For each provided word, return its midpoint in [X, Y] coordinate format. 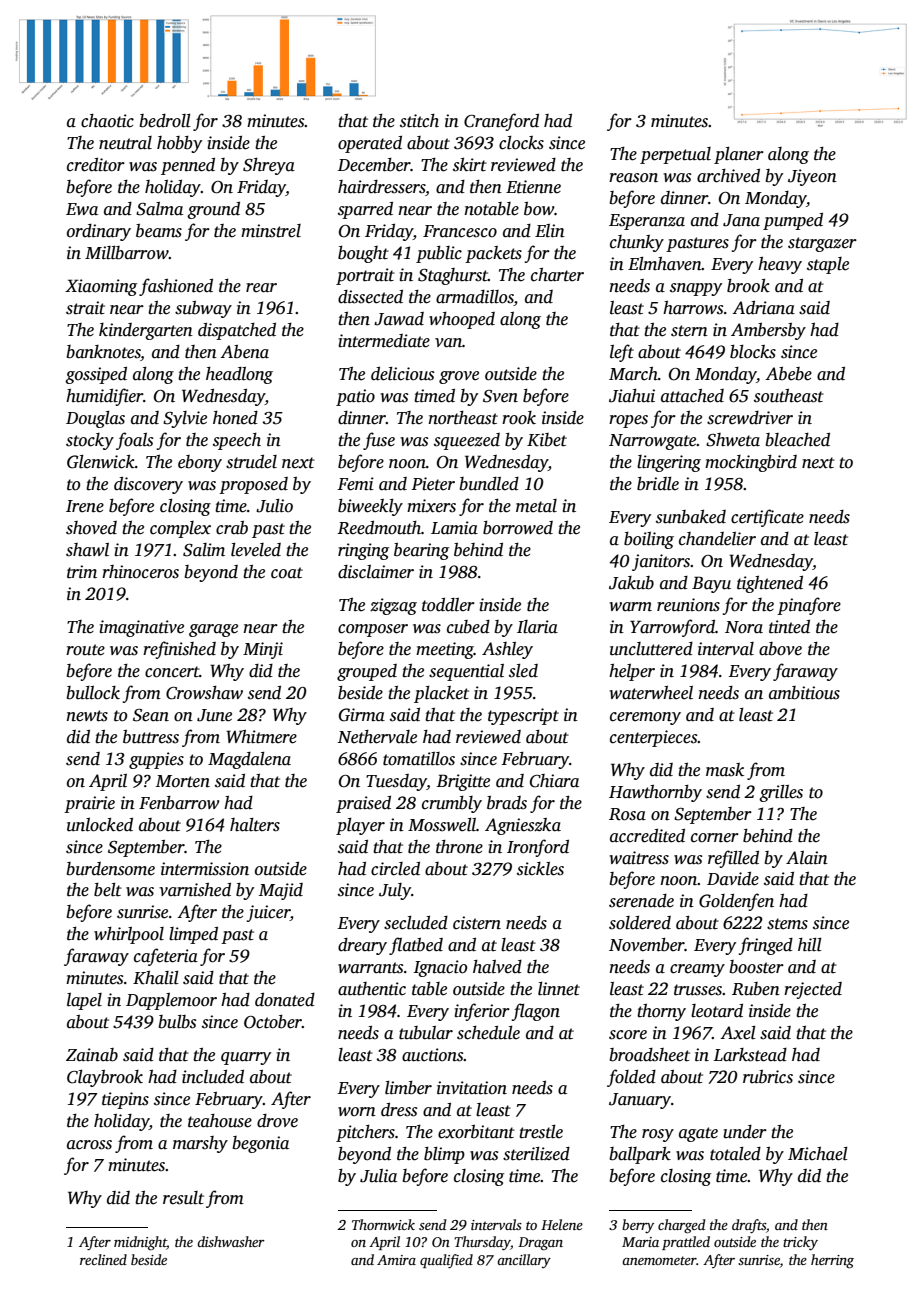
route [85, 650]
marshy [200, 1144]
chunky [637, 243]
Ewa [82, 209]
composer [373, 630]
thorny [661, 1012]
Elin [550, 231]
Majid [281, 891]
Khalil [156, 978]
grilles [781, 793]
